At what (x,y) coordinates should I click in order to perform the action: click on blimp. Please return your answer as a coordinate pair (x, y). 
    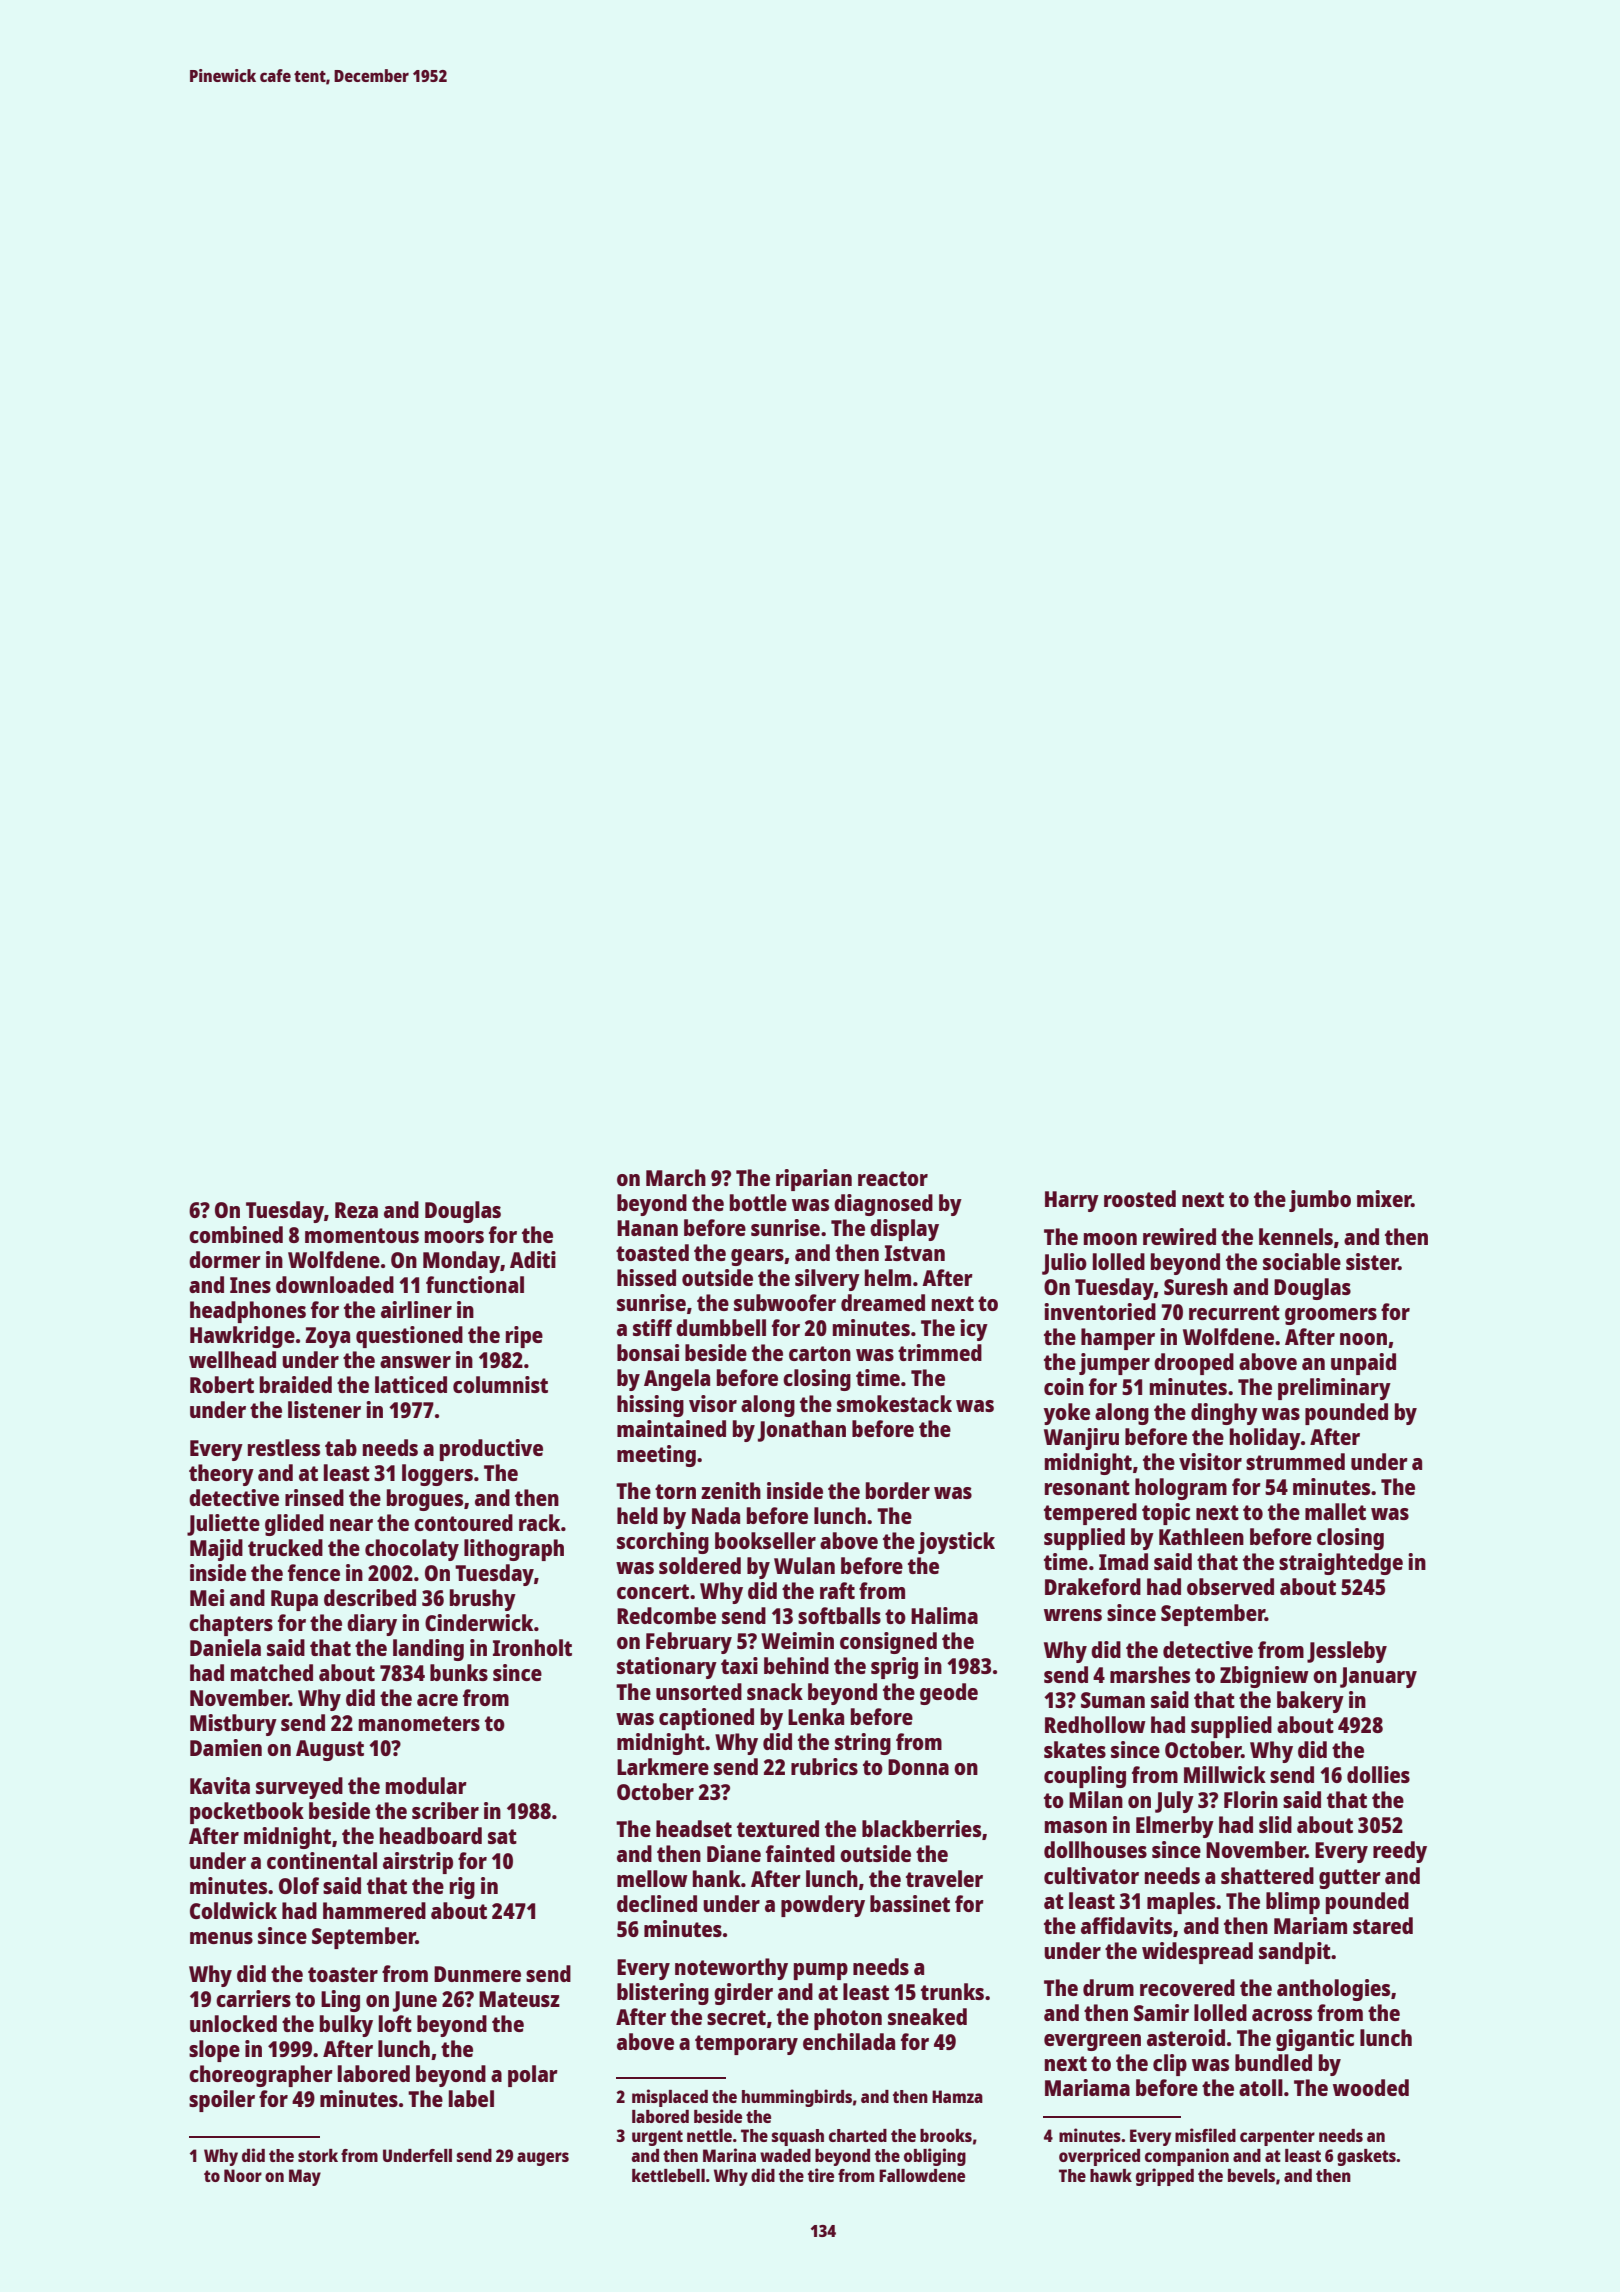
    Looking at the image, I should click on (1293, 1903).
